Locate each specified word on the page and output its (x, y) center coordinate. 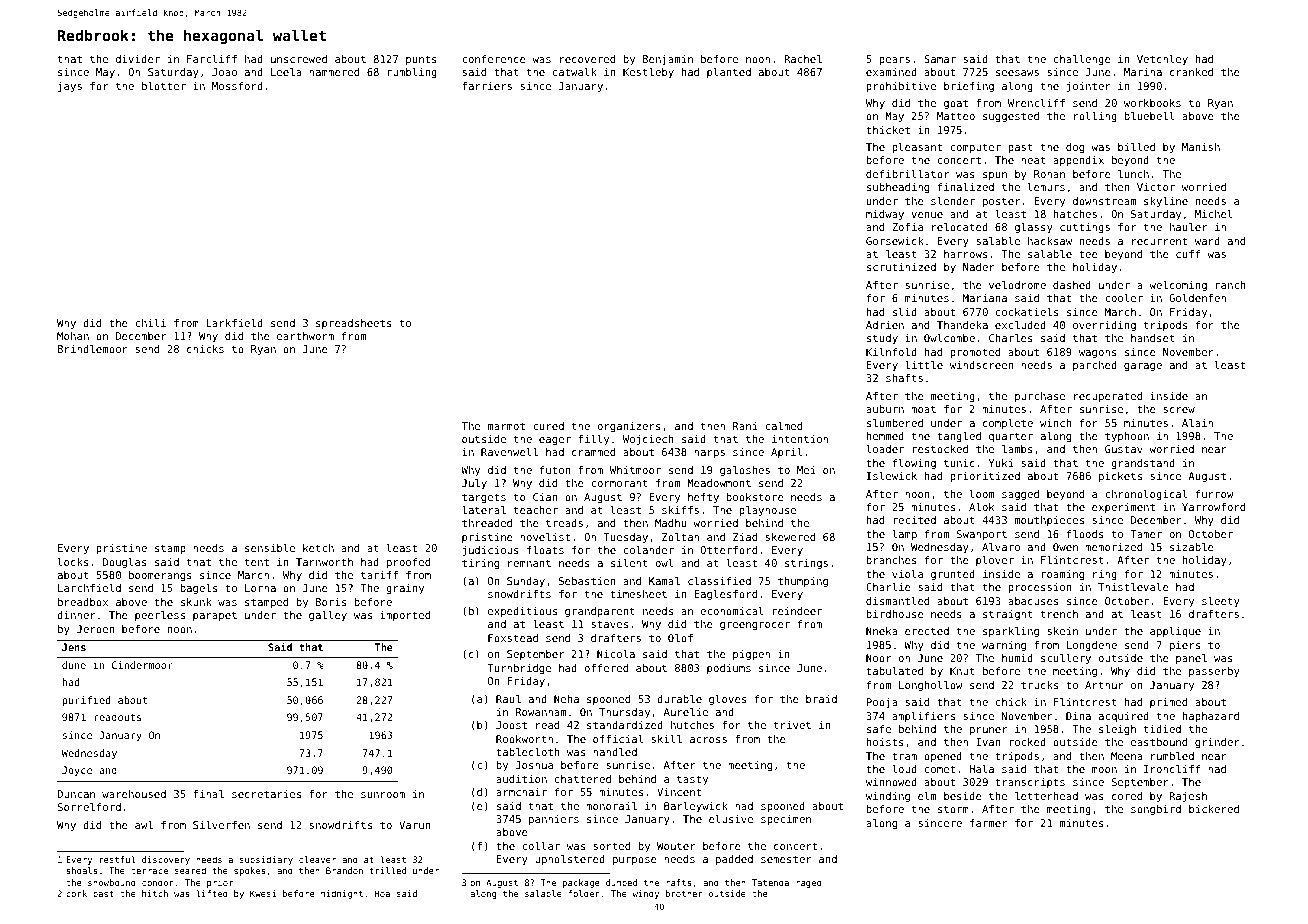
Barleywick (696, 807)
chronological (1146, 495)
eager (555, 441)
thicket (888, 130)
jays (70, 87)
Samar (940, 59)
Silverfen (221, 825)
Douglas (125, 563)
